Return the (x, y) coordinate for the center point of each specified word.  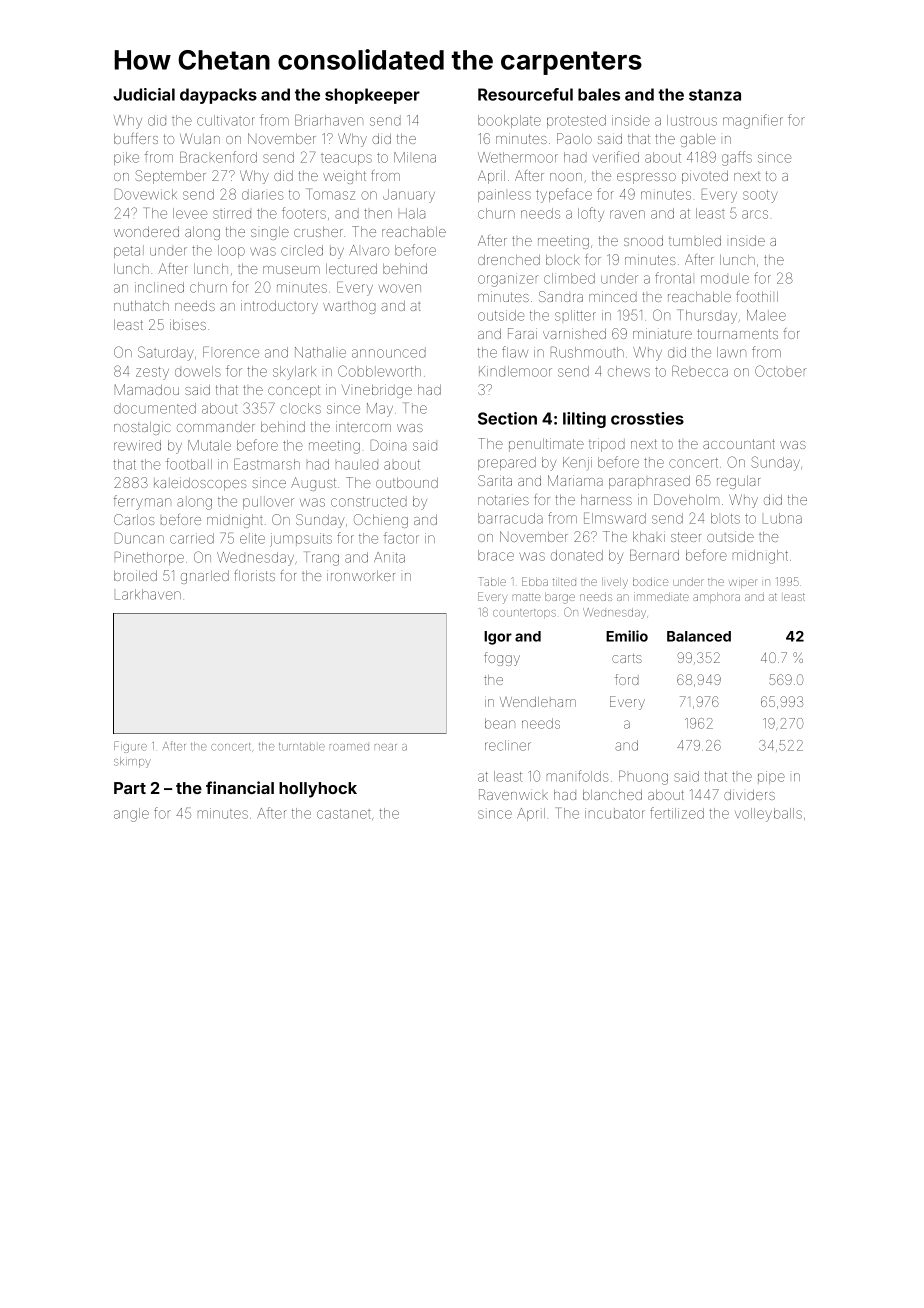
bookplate (509, 121)
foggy (502, 659)
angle (131, 815)
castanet (344, 814)
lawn (731, 352)
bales (599, 94)
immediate (661, 597)
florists (254, 575)
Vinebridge (377, 391)
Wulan (200, 138)
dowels (198, 371)
